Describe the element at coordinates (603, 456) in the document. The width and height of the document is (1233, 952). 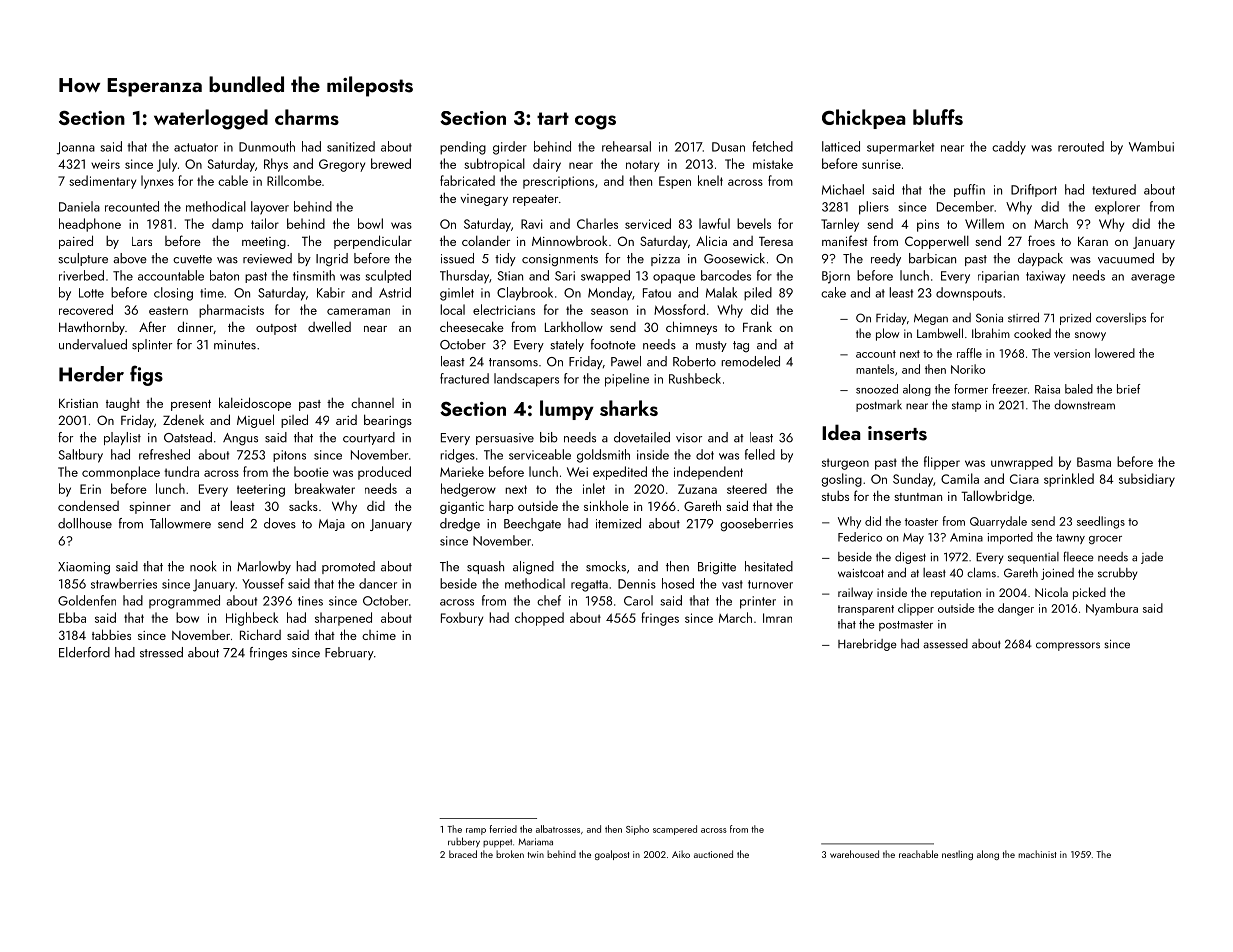
I see `goldsmith` at that location.
